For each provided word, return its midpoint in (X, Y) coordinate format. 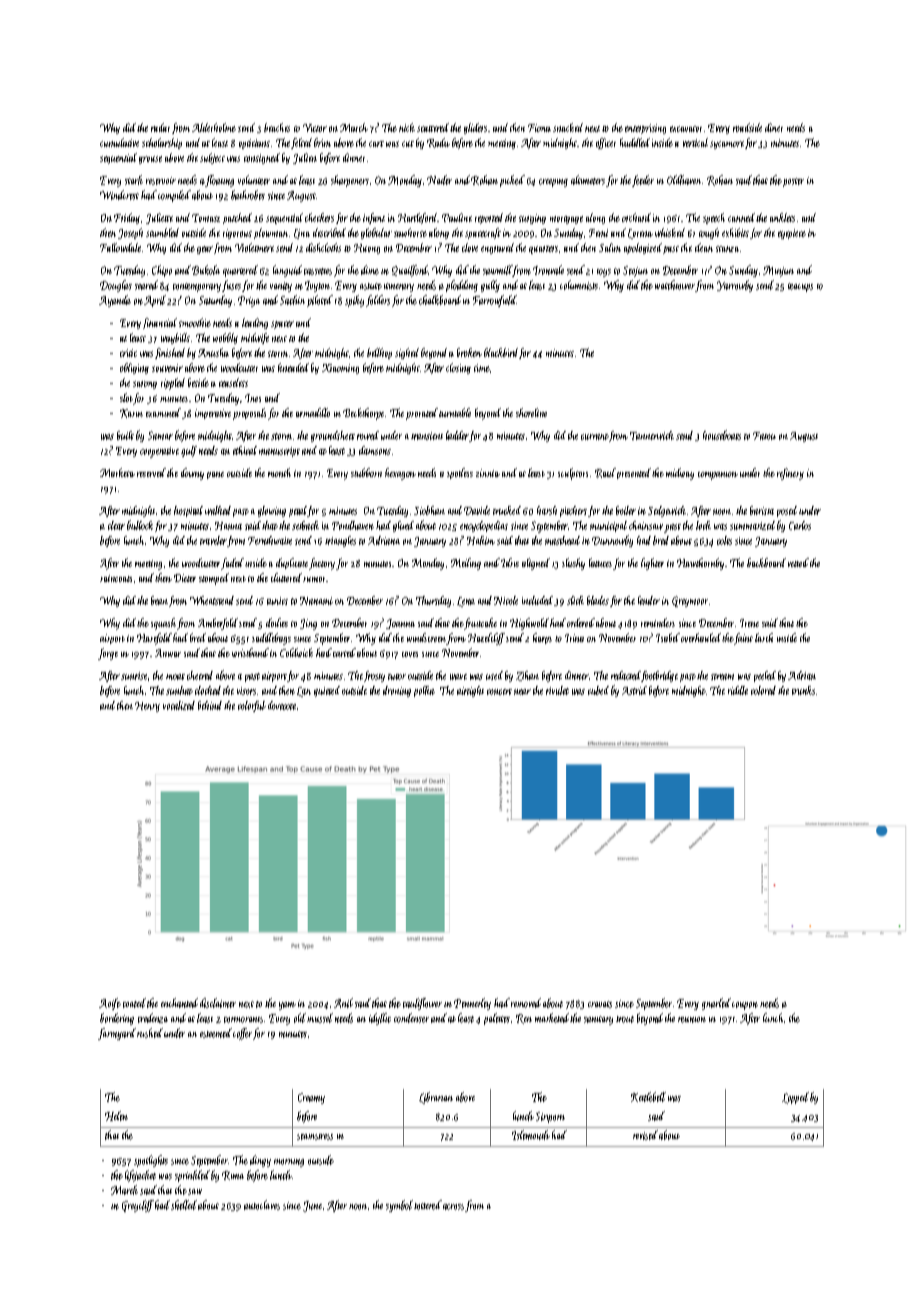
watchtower (675, 285)
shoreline (531, 412)
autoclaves (262, 1205)
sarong (145, 385)
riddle (738, 690)
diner (774, 127)
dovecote (282, 705)
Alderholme (214, 127)
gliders (475, 128)
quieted (327, 691)
